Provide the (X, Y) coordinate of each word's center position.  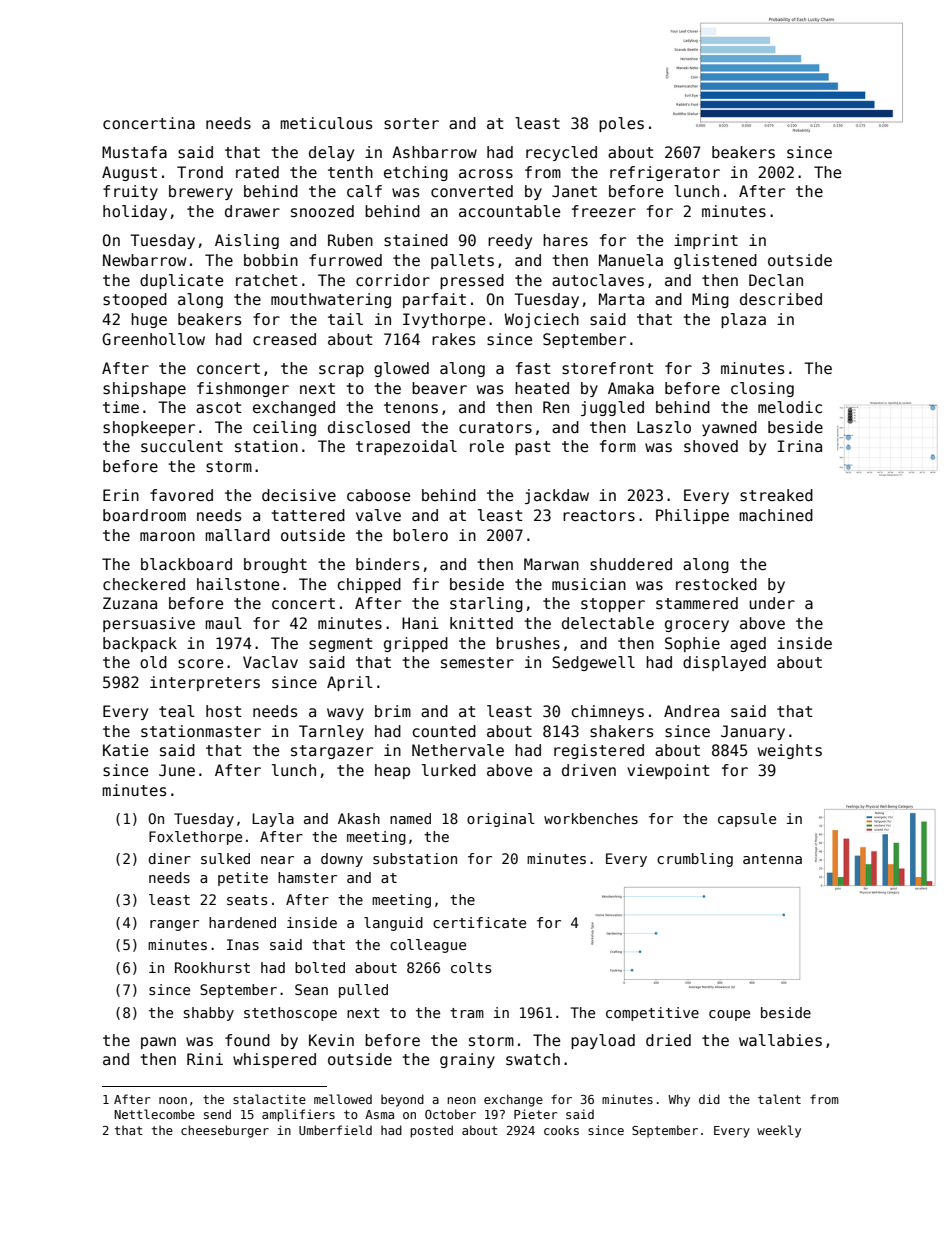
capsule (747, 820)
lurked (449, 770)
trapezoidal (406, 447)
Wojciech (541, 320)
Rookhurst (212, 967)
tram (467, 1013)
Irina (800, 446)
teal (177, 711)
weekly (779, 1131)
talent (779, 1099)
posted (431, 1131)
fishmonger (243, 389)
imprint (706, 241)
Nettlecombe (154, 1114)
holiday (135, 212)
